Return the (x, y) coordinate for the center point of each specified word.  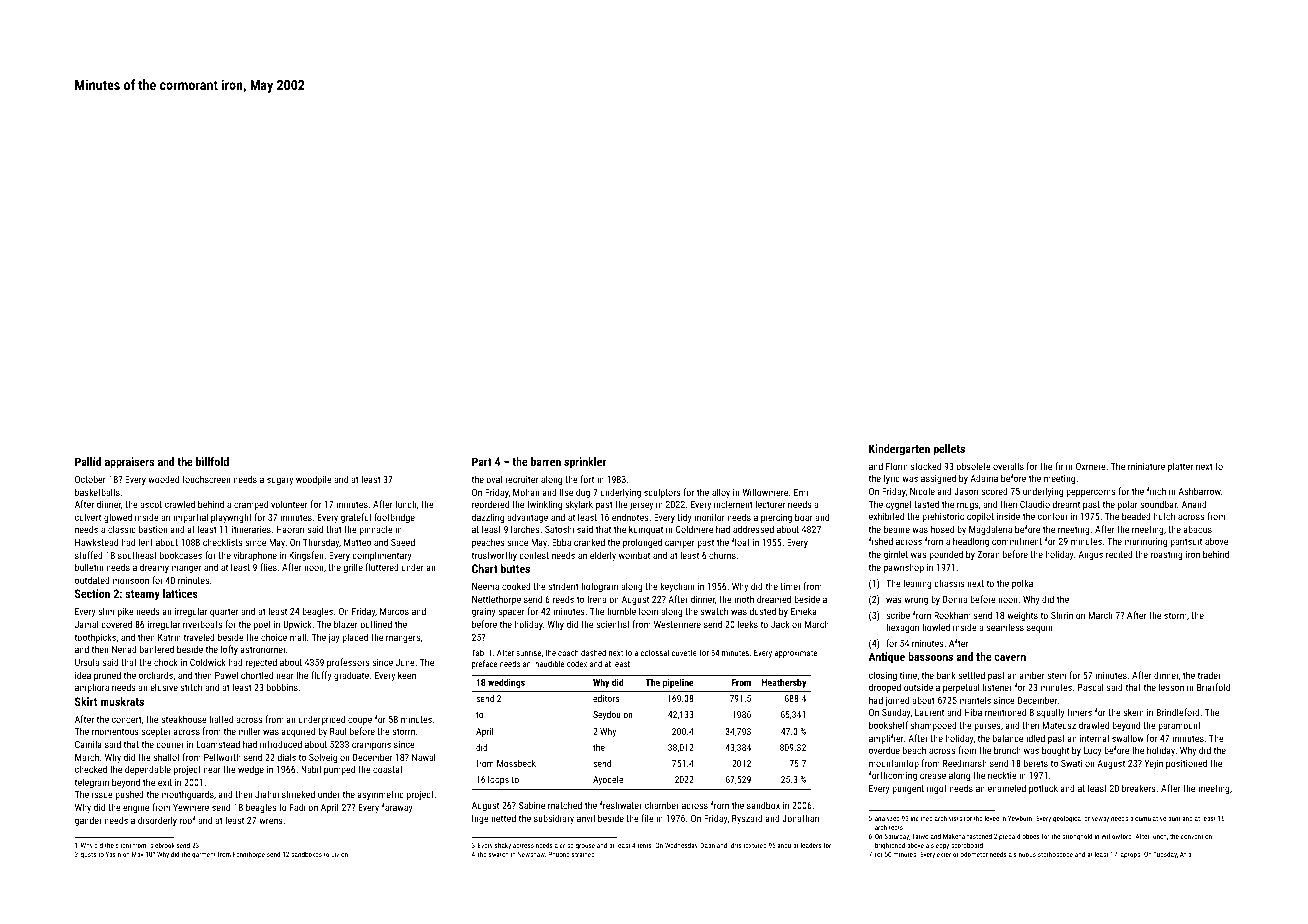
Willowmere (765, 492)
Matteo (357, 542)
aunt (1174, 818)
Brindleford (1178, 712)
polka (1022, 584)
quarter (224, 612)
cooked (516, 586)
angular (788, 846)
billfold (212, 461)
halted (221, 719)
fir (1059, 466)
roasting (1167, 555)
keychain (677, 587)
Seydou (607, 715)
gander (88, 821)
